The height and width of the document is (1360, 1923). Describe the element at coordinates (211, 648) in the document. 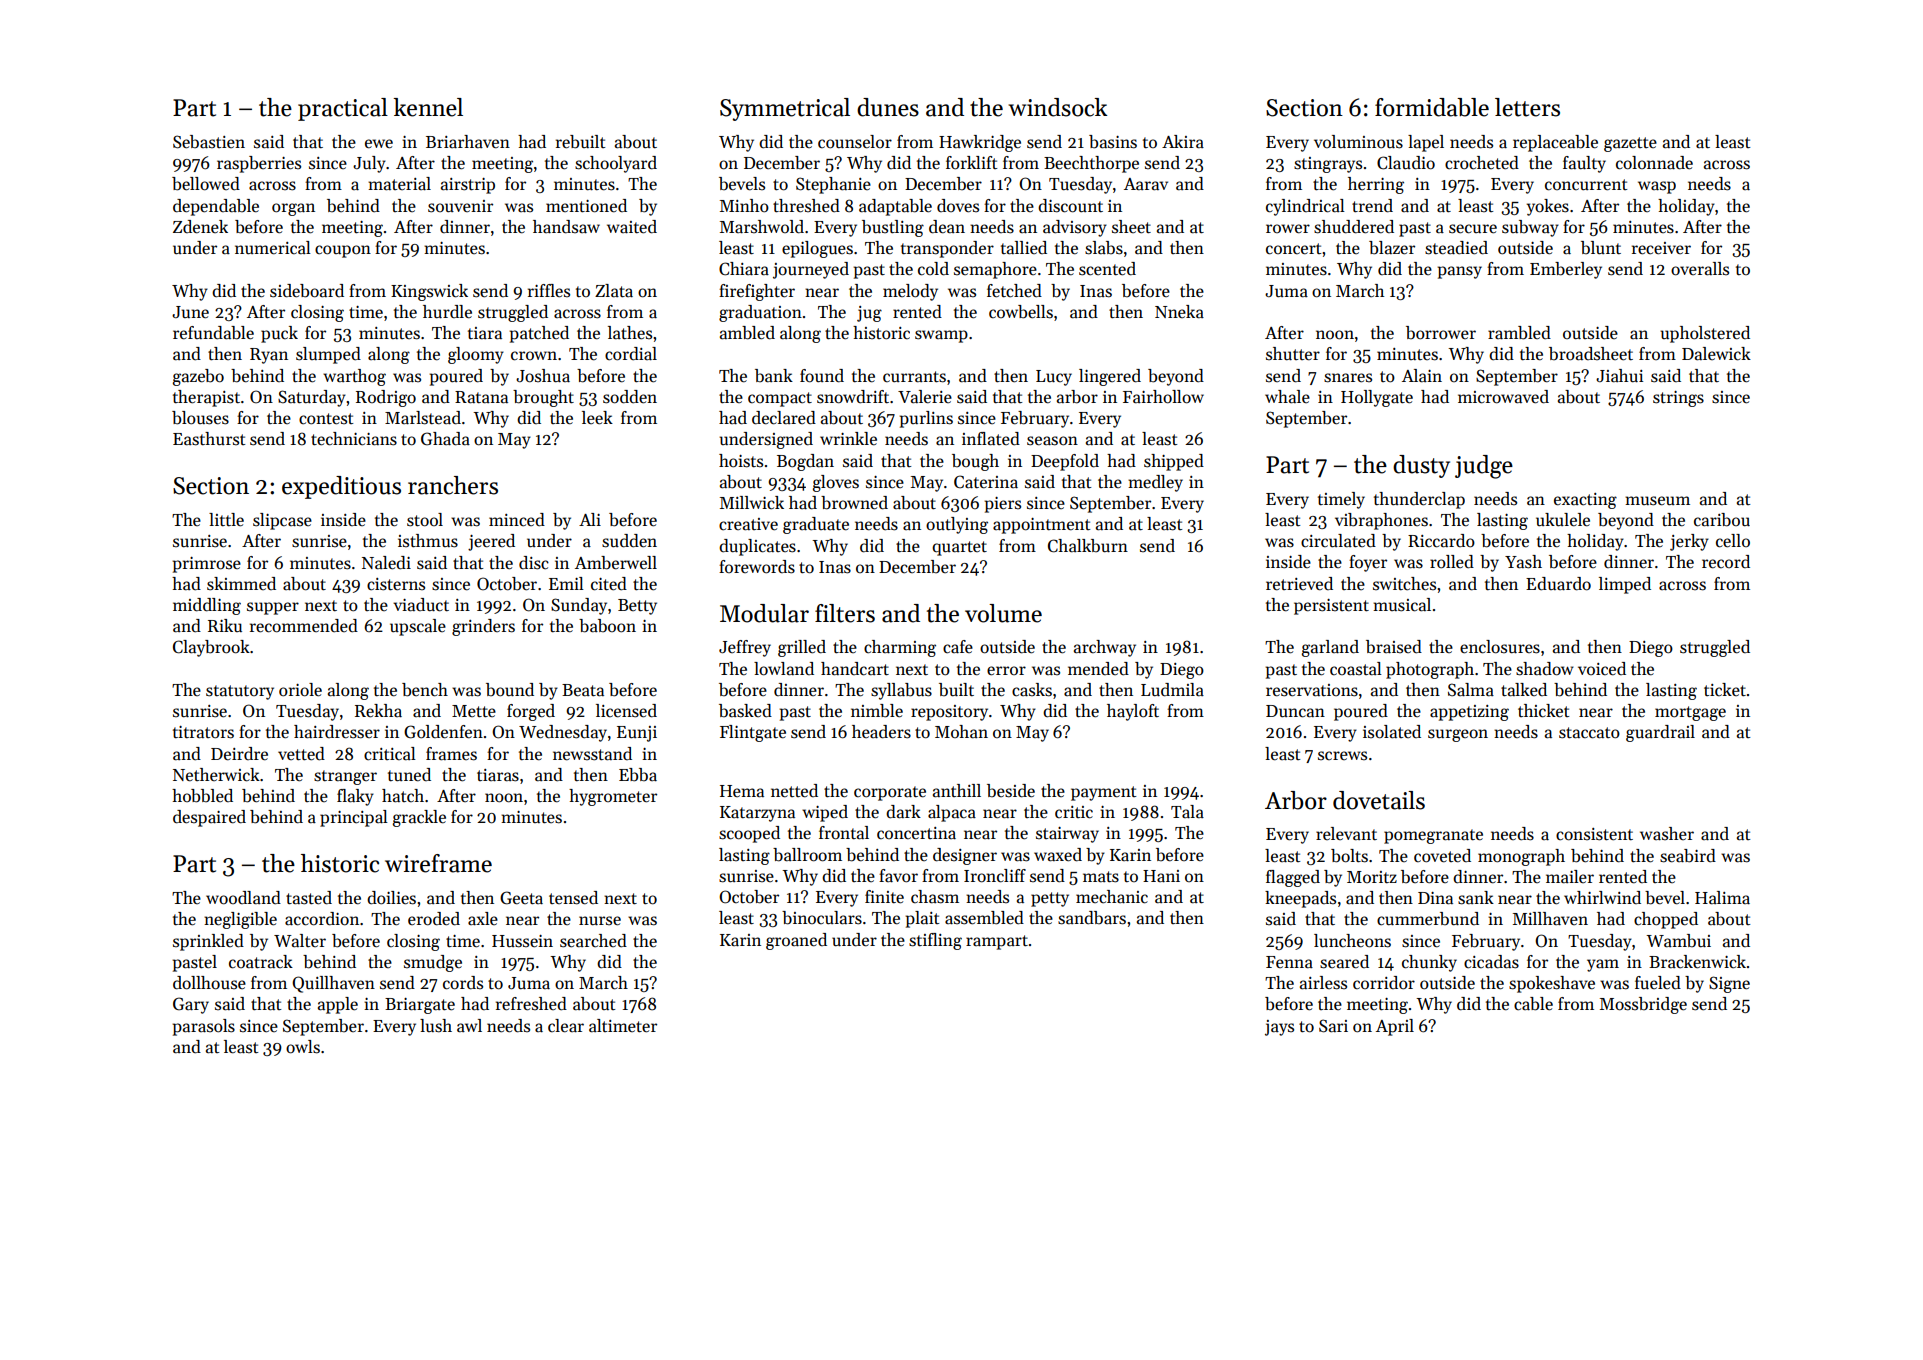

I see `Claybrook` at that location.
